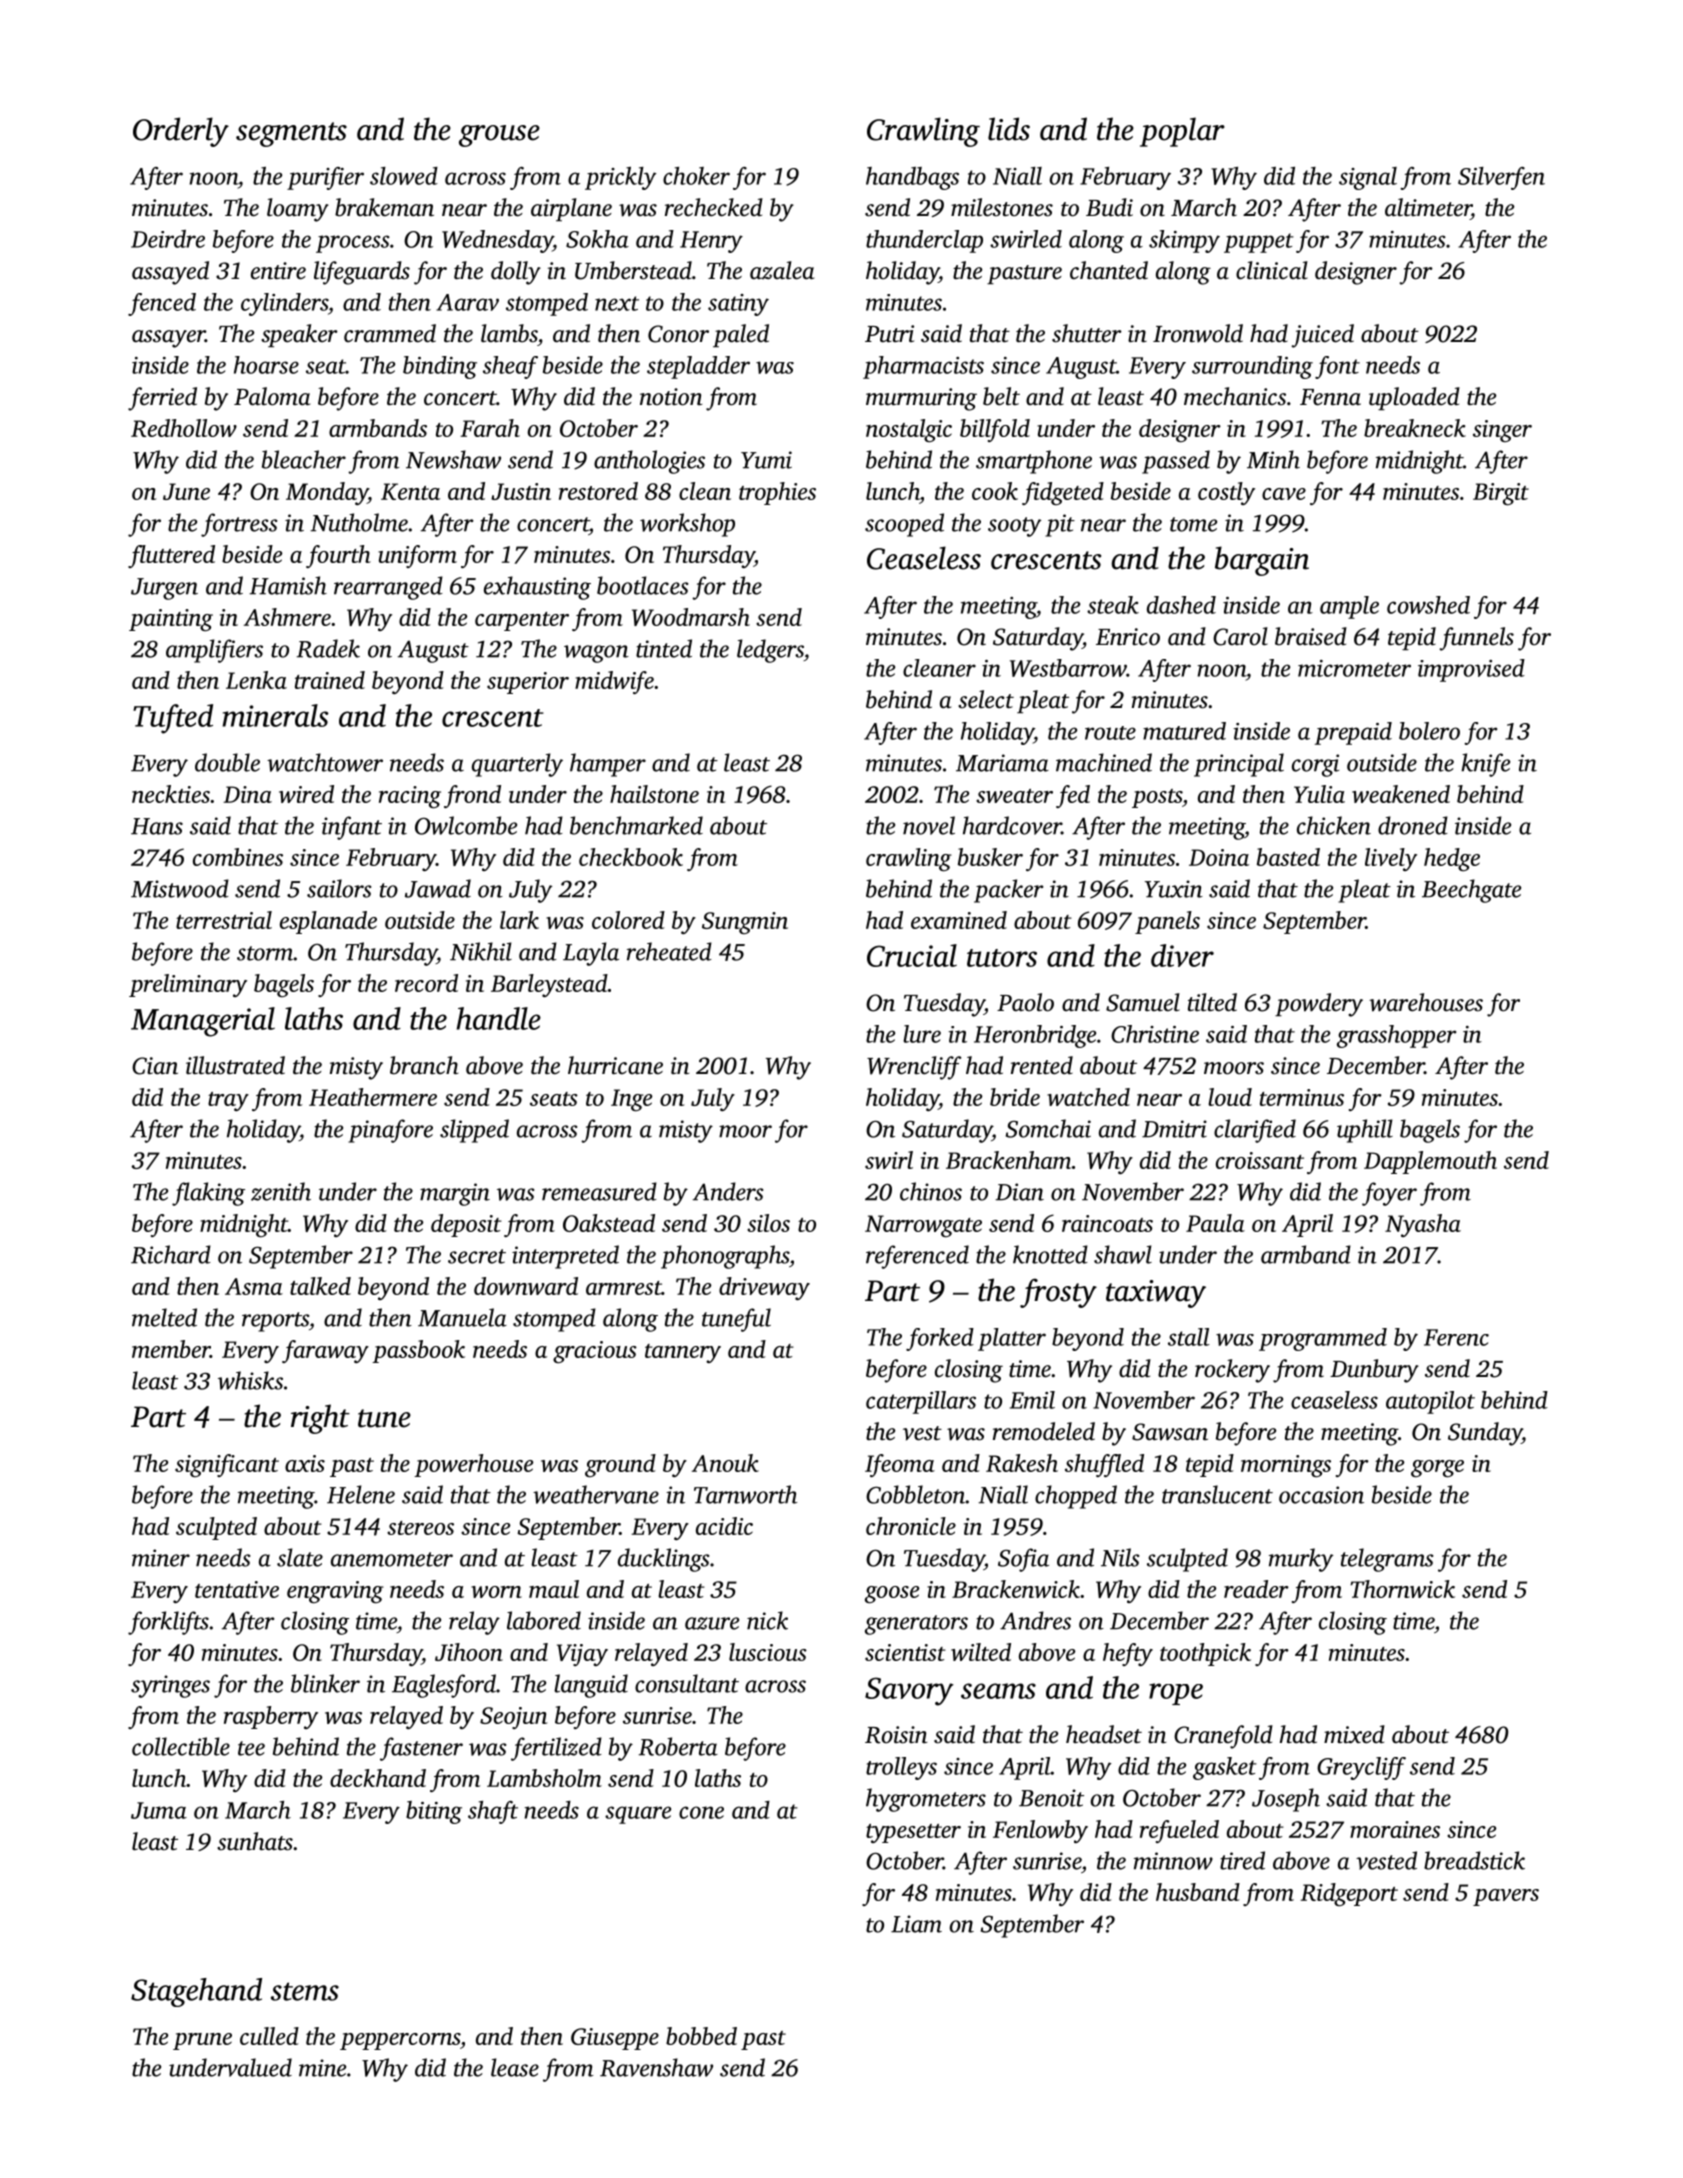  Describe the element at coordinates (656, 2067) in the page. I see `Ravenshaw` at that location.
